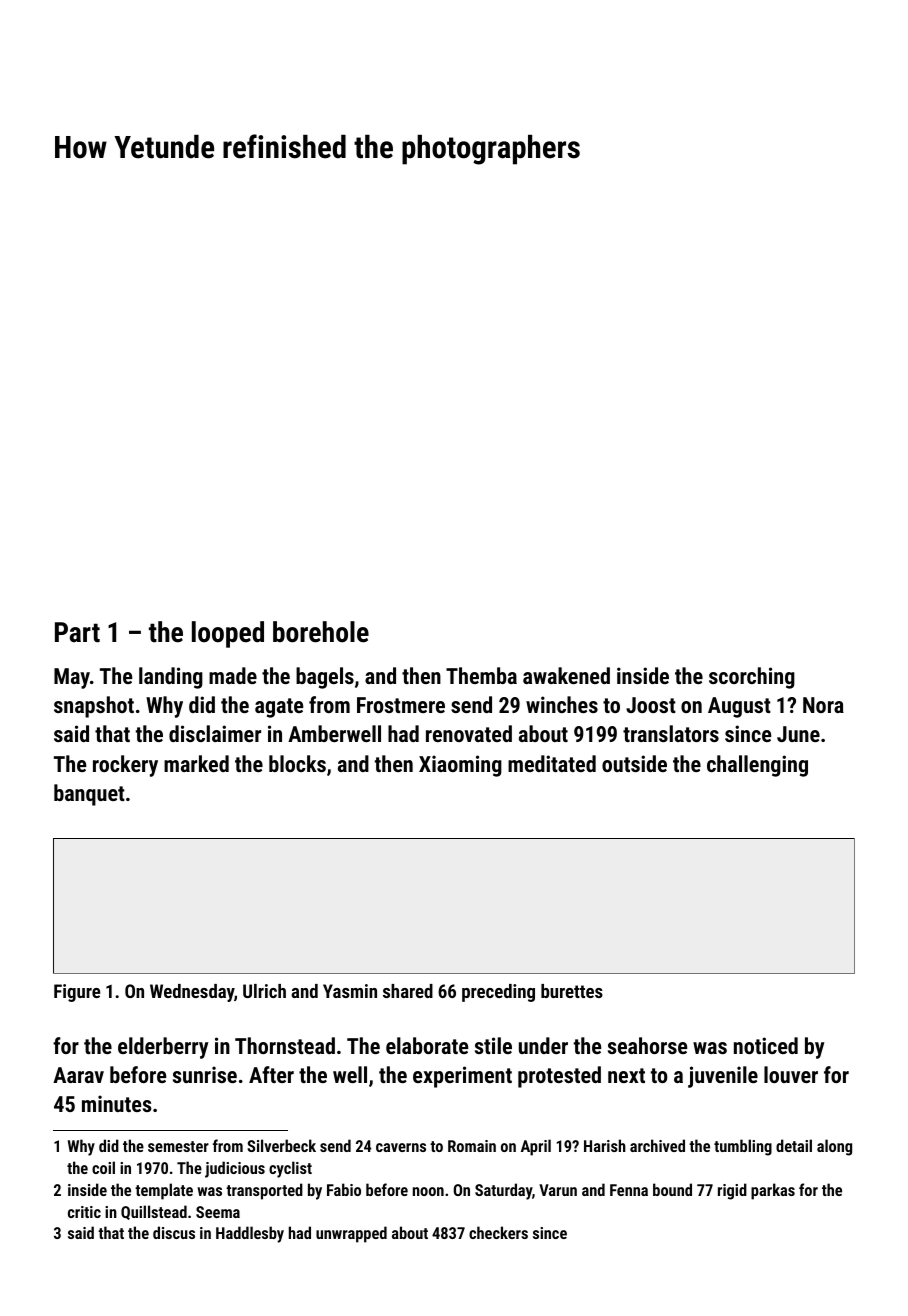  What do you see at coordinates (566, 675) in the document?
I see `awakened` at bounding box center [566, 675].
